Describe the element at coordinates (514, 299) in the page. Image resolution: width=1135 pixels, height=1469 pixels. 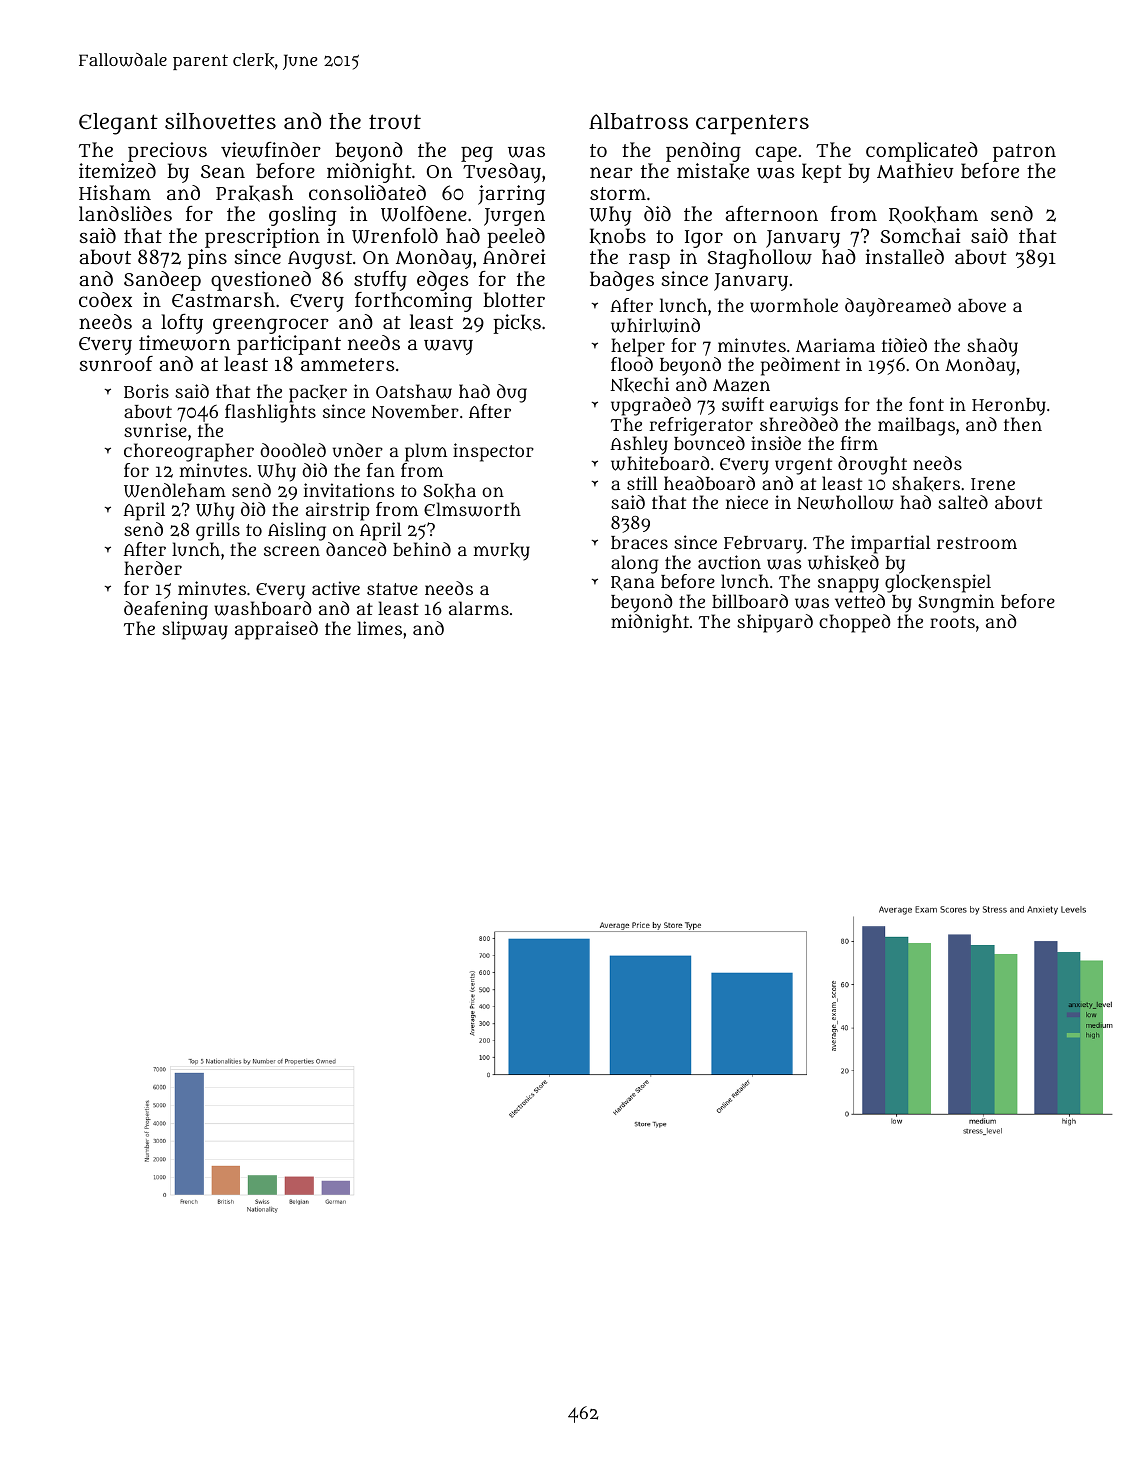
I see `blotter` at that location.
